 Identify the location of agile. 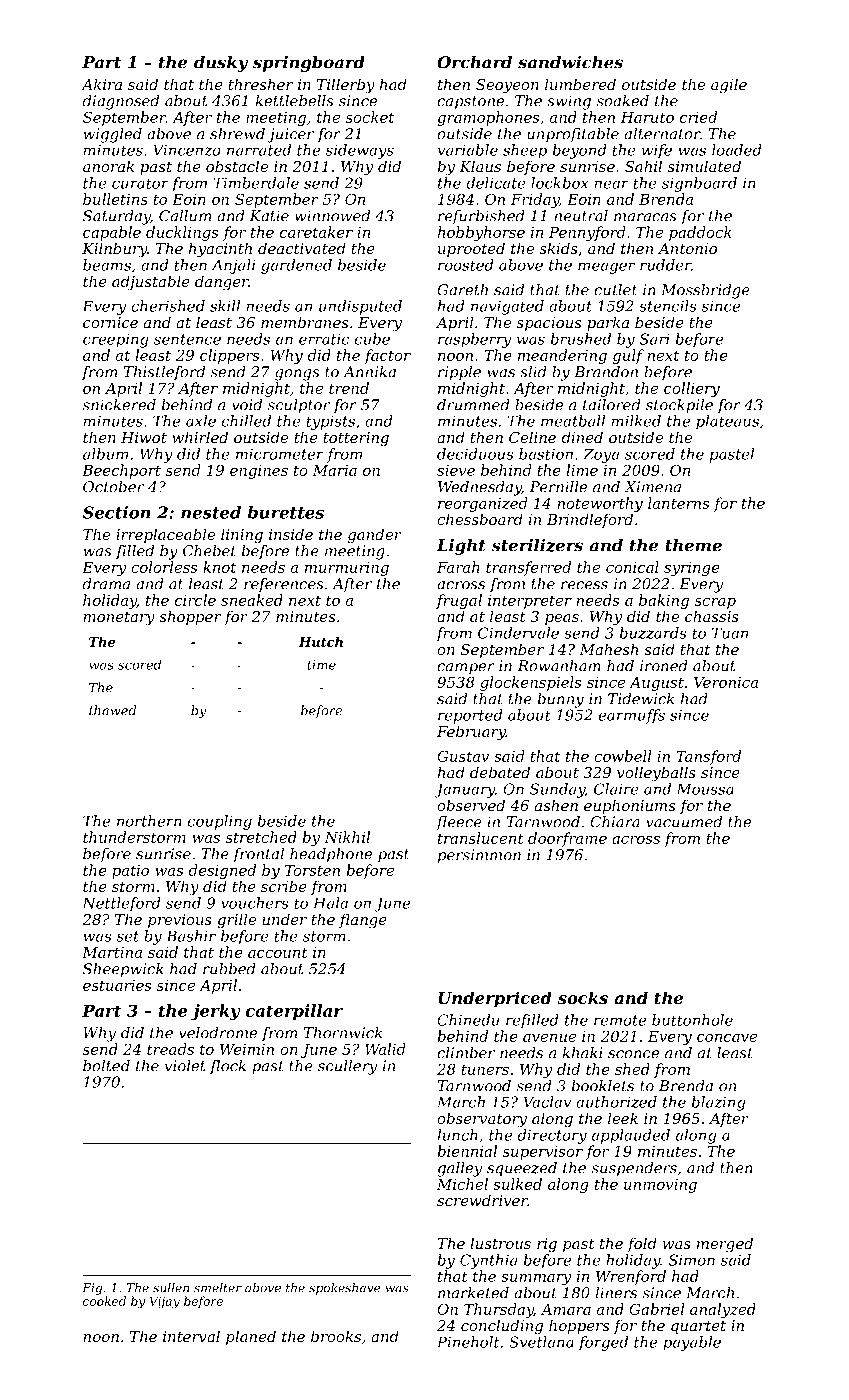
(729, 86).
